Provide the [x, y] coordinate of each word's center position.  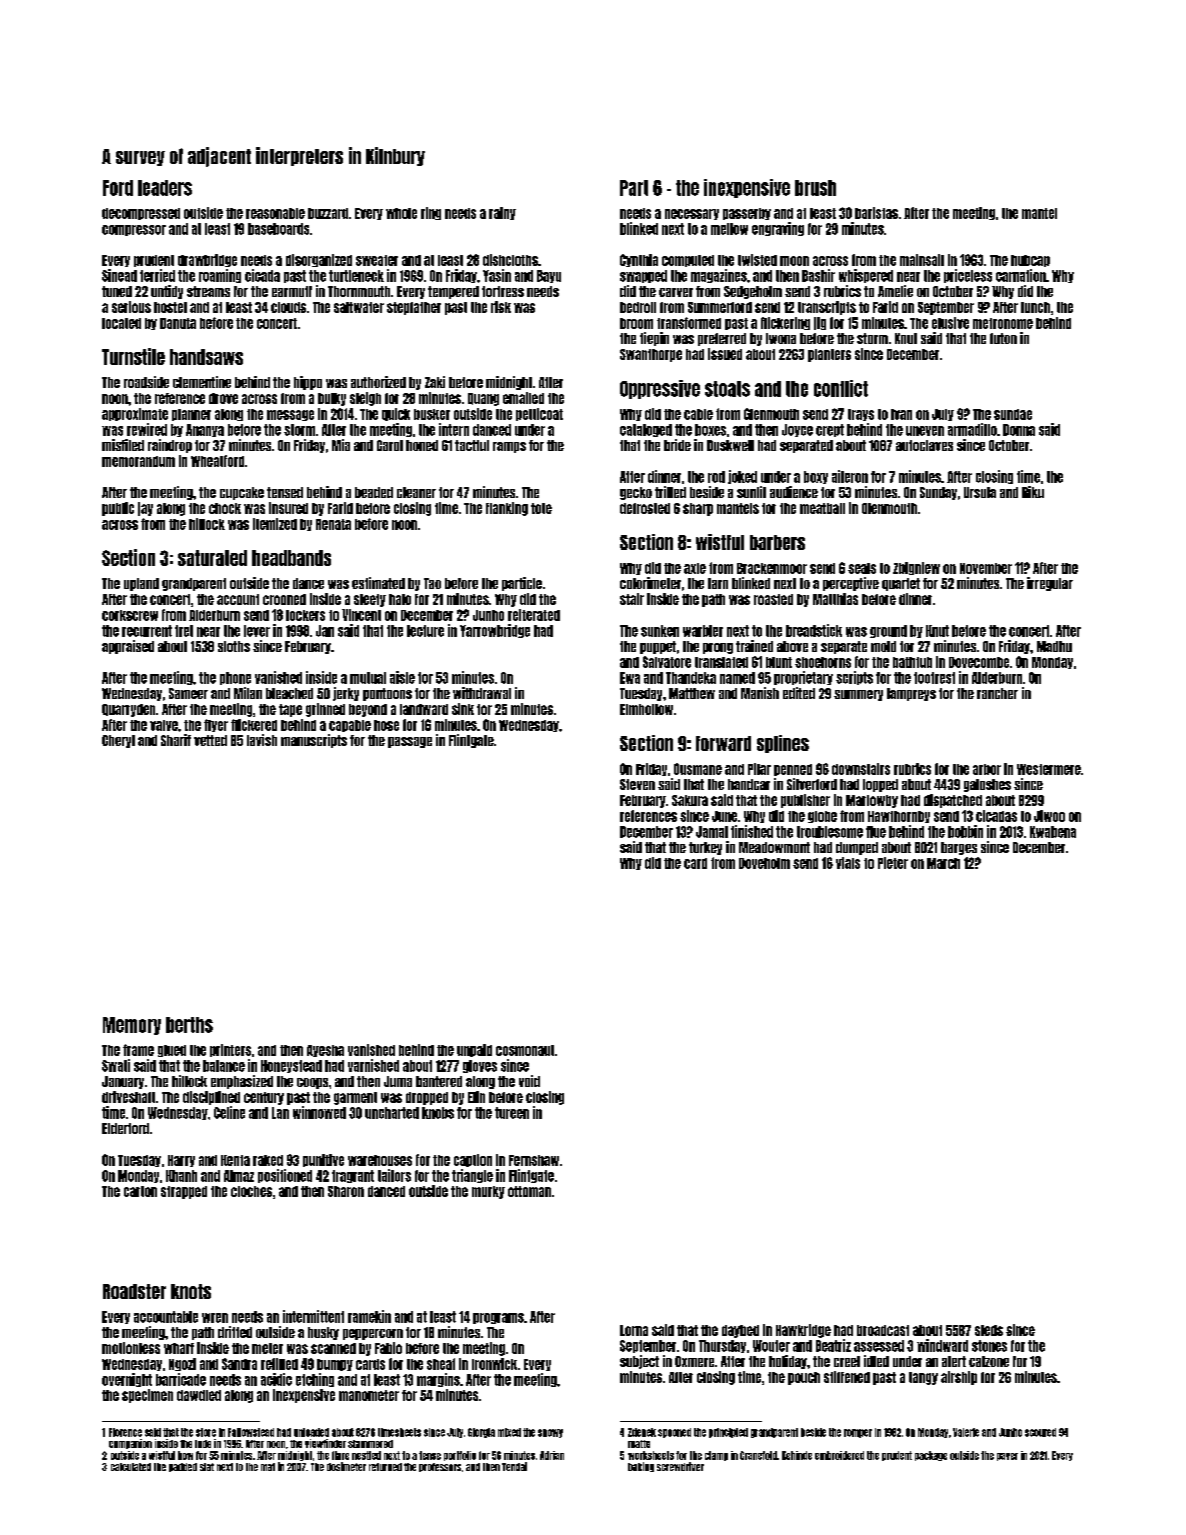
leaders [165, 188]
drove [223, 398]
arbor [987, 769]
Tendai [514, 1466]
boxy [816, 477]
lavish [262, 740]
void [529, 1081]
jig [820, 323]
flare [340, 1455]
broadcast [883, 1330]
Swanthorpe [651, 355]
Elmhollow [646, 709]
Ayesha [325, 1051]
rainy [502, 213]
